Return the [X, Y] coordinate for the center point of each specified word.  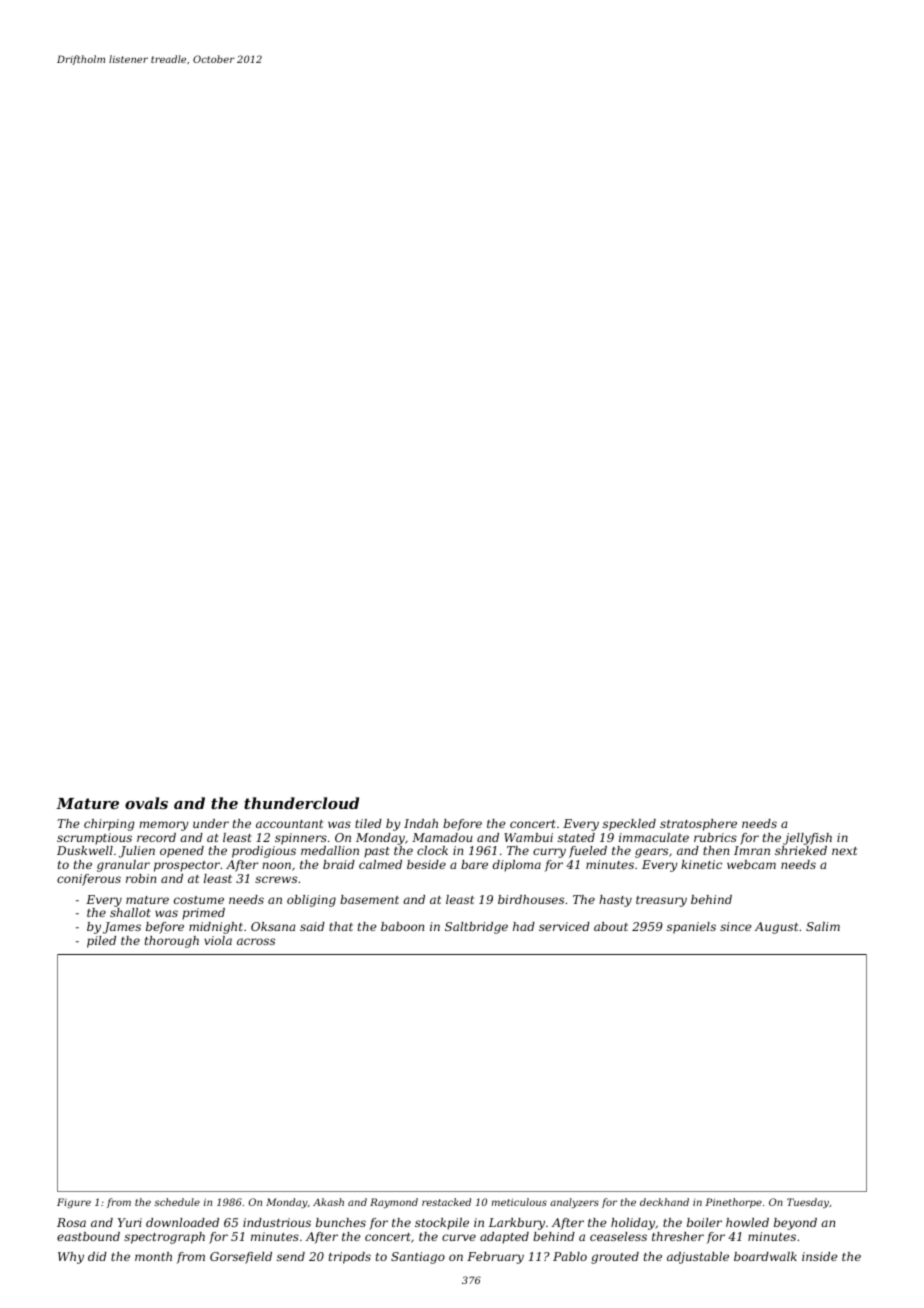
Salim [823, 926]
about [611, 926]
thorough [172, 942]
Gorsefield [241, 1258]
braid [339, 864]
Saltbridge [476, 928]
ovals [146, 803]
